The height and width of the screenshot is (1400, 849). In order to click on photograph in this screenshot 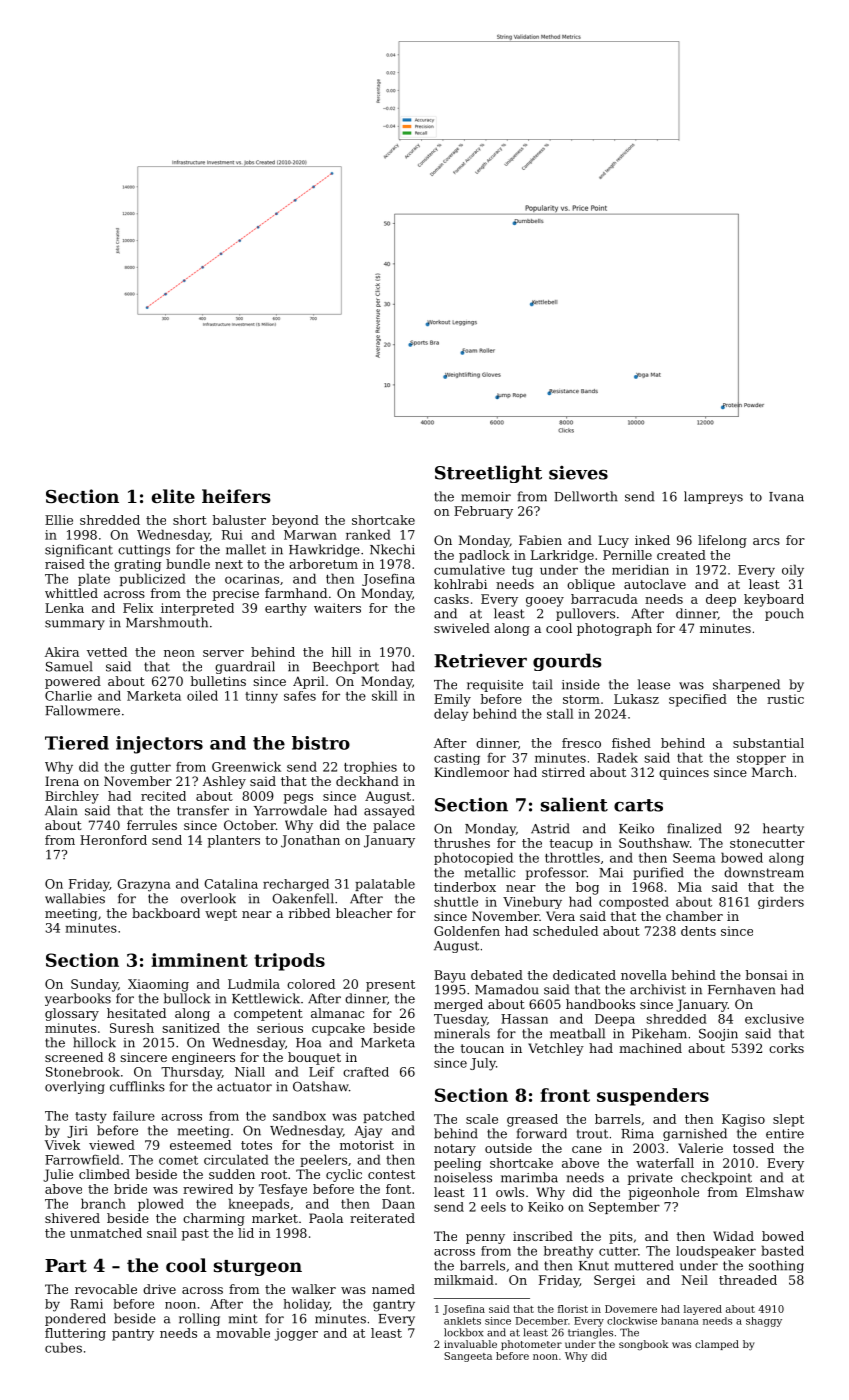, I will do `click(614, 629)`.
